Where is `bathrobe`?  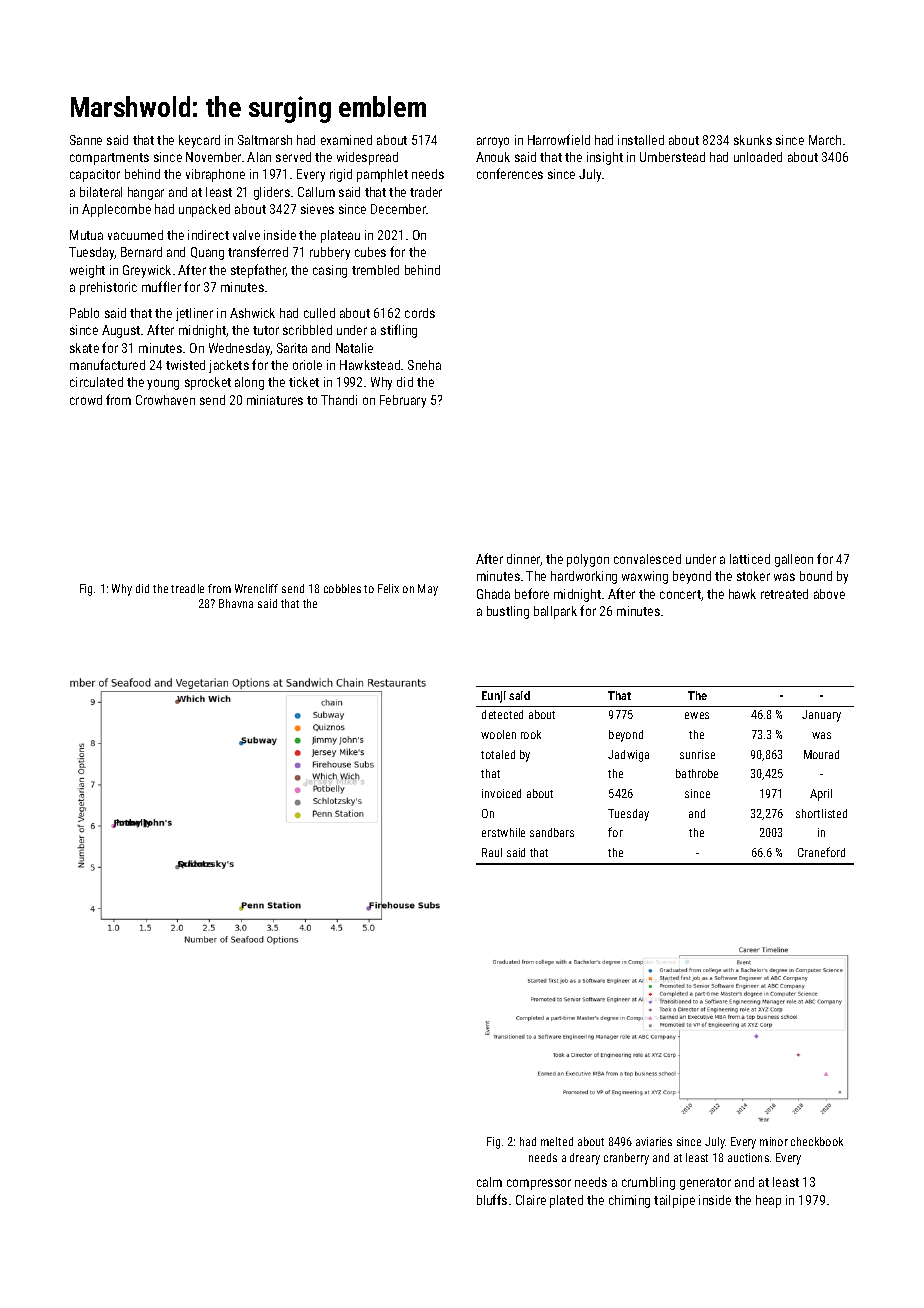
bathrobe is located at coordinates (697, 773).
